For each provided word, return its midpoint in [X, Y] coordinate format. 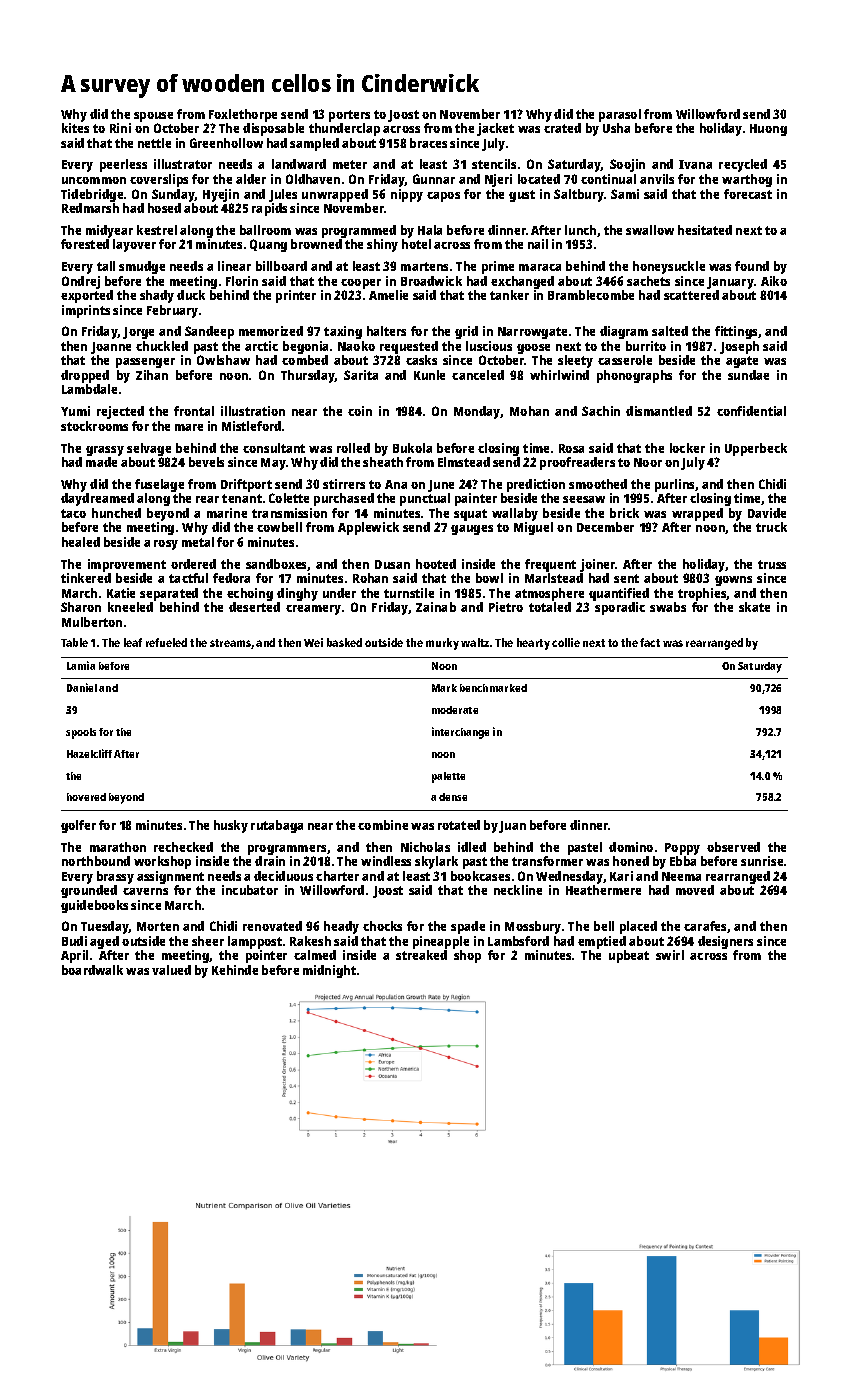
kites [75, 128]
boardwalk [92, 970]
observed [733, 847]
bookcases [480, 876]
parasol [620, 115]
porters [349, 116]
